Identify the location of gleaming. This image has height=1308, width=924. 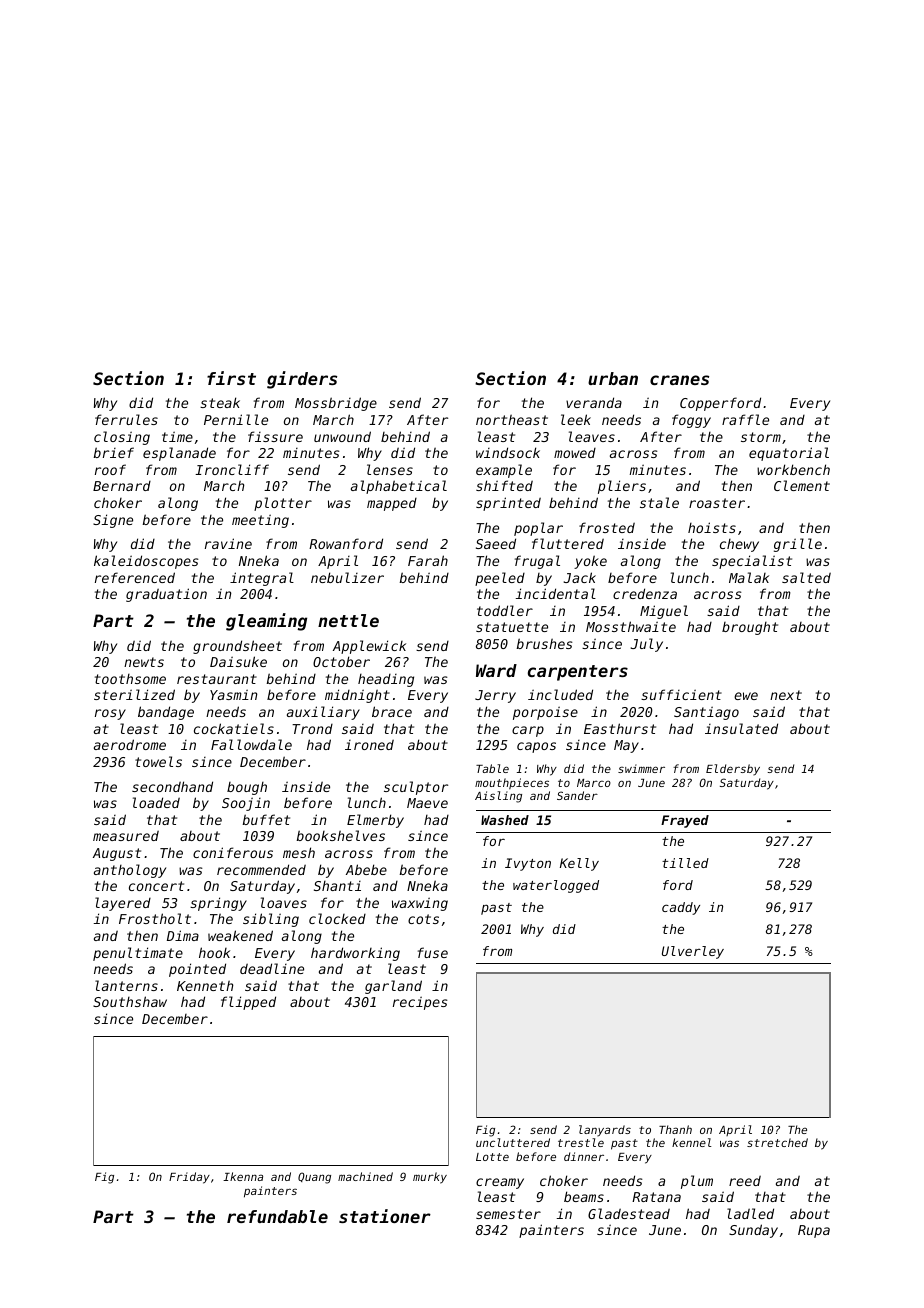
(266, 622).
